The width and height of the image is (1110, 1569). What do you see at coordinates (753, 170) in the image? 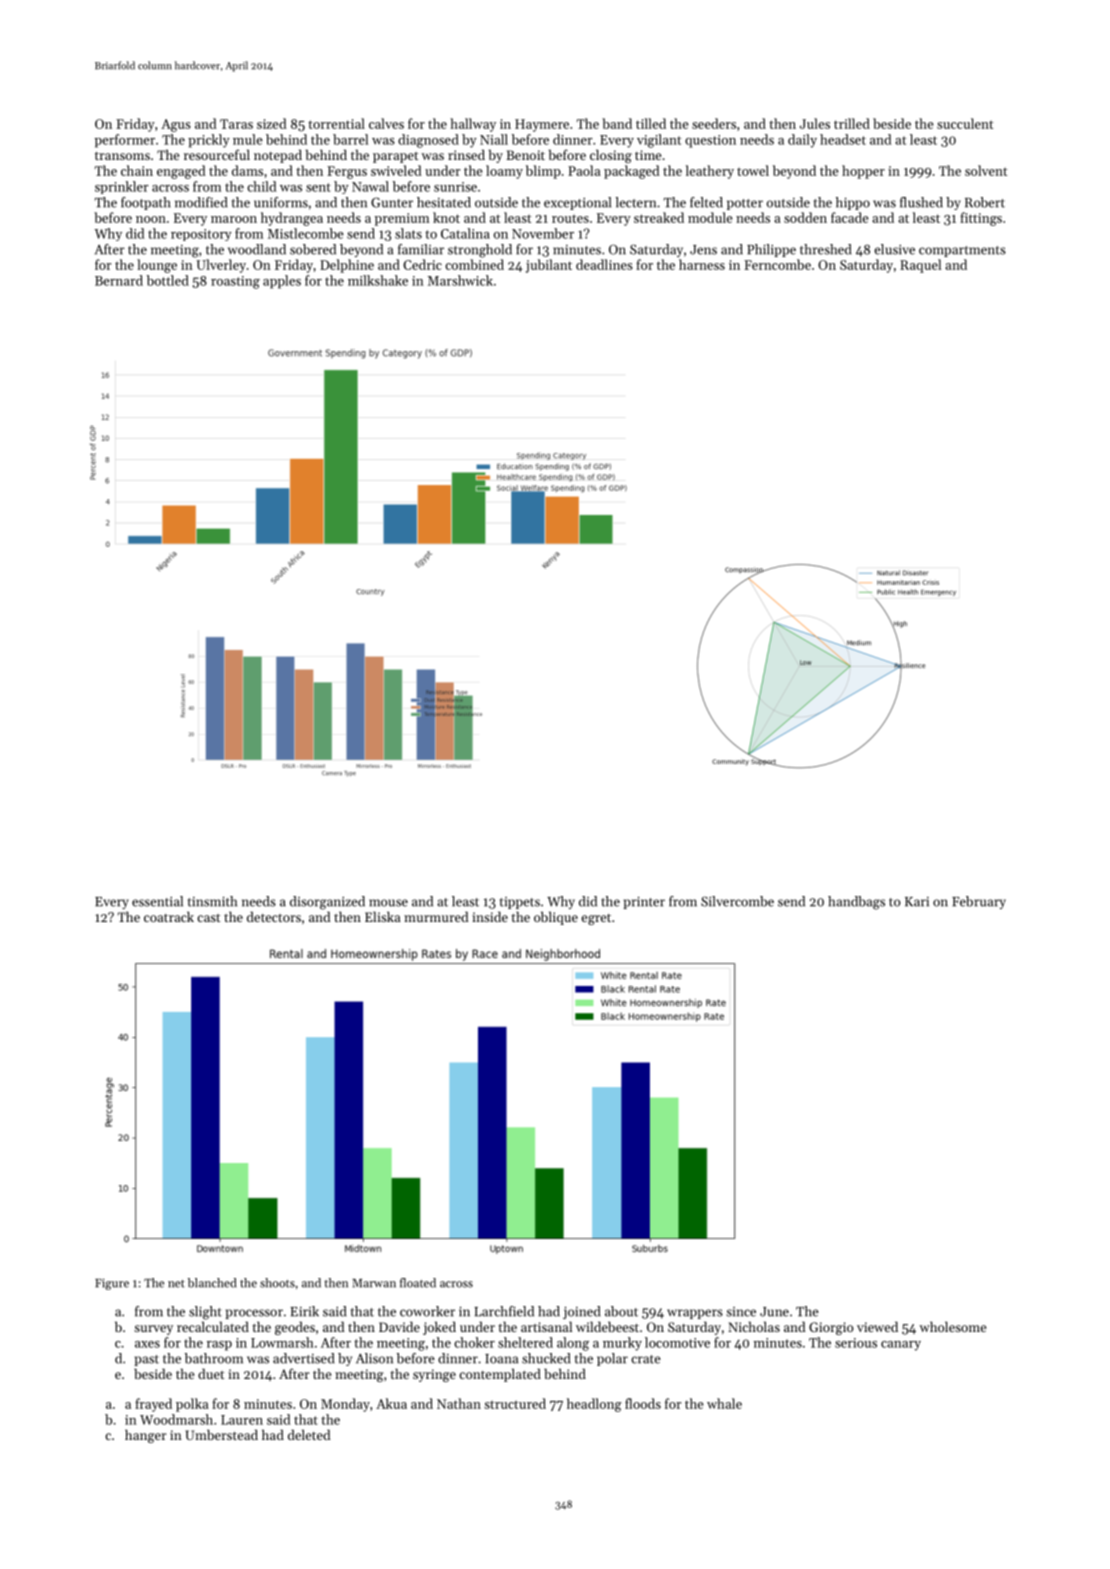
I see `towel` at bounding box center [753, 170].
